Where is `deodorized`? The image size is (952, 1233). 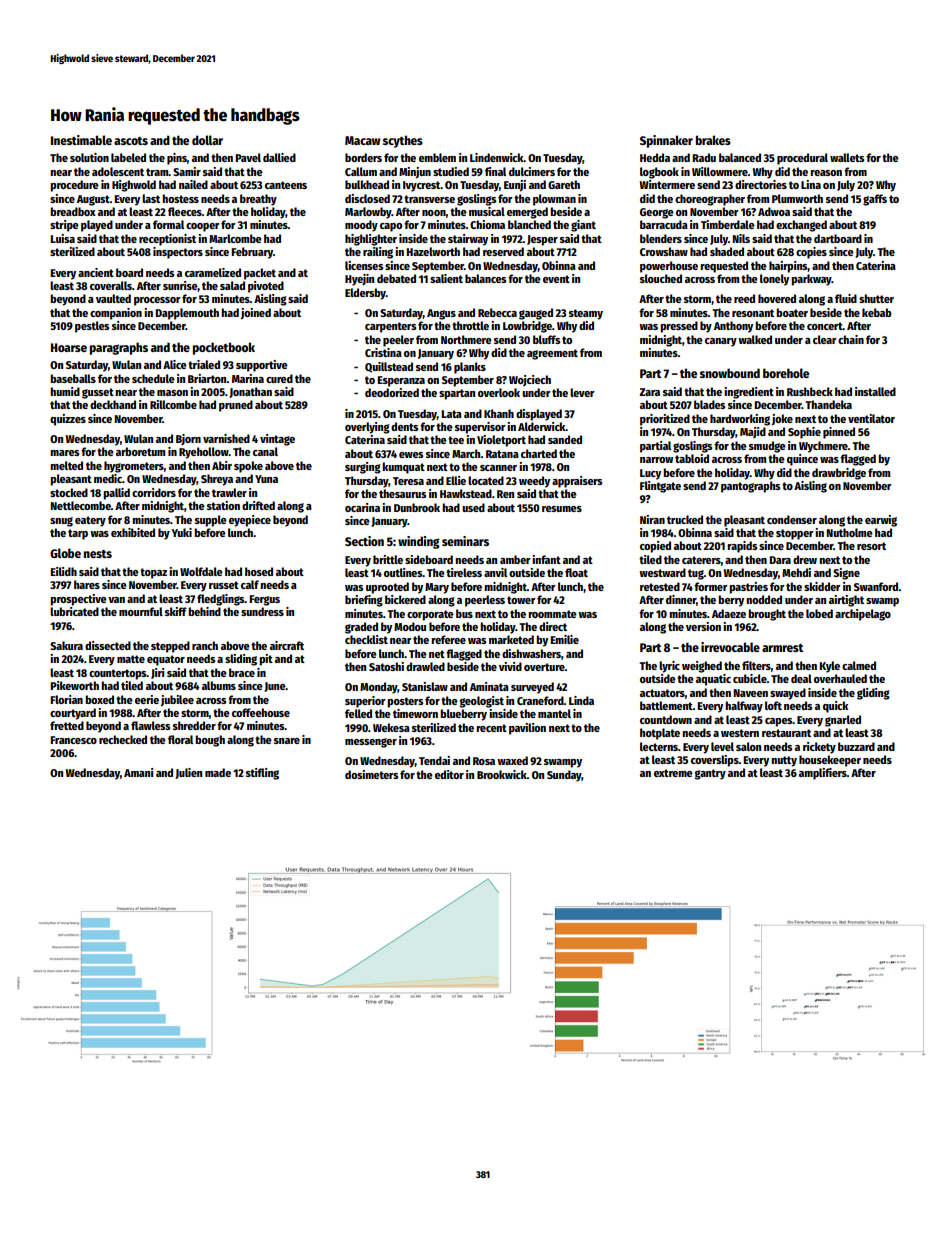 deodorized is located at coordinates (392, 392).
